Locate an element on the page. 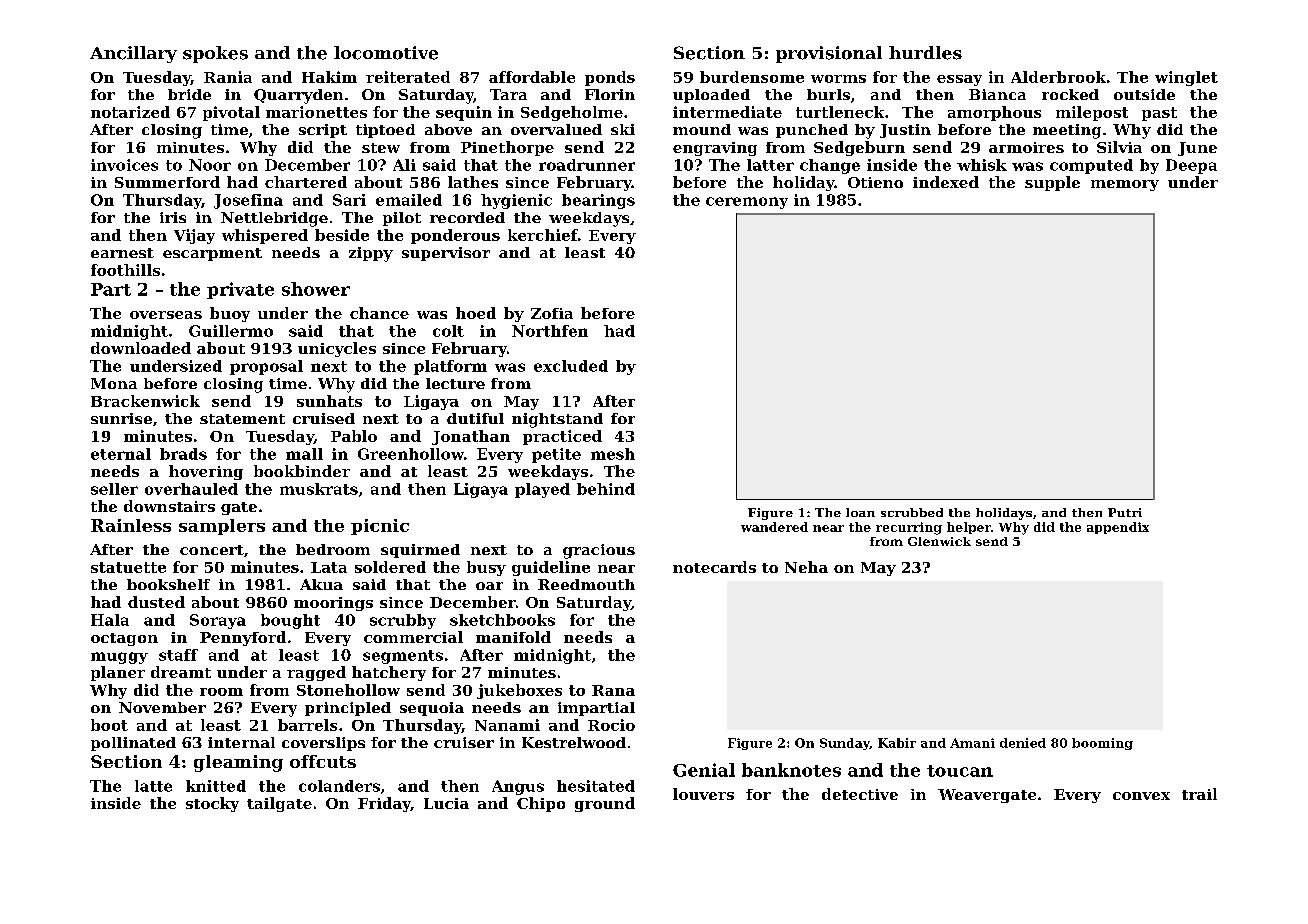 This document has width=1308, height=924. stocky is located at coordinates (212, 804).
